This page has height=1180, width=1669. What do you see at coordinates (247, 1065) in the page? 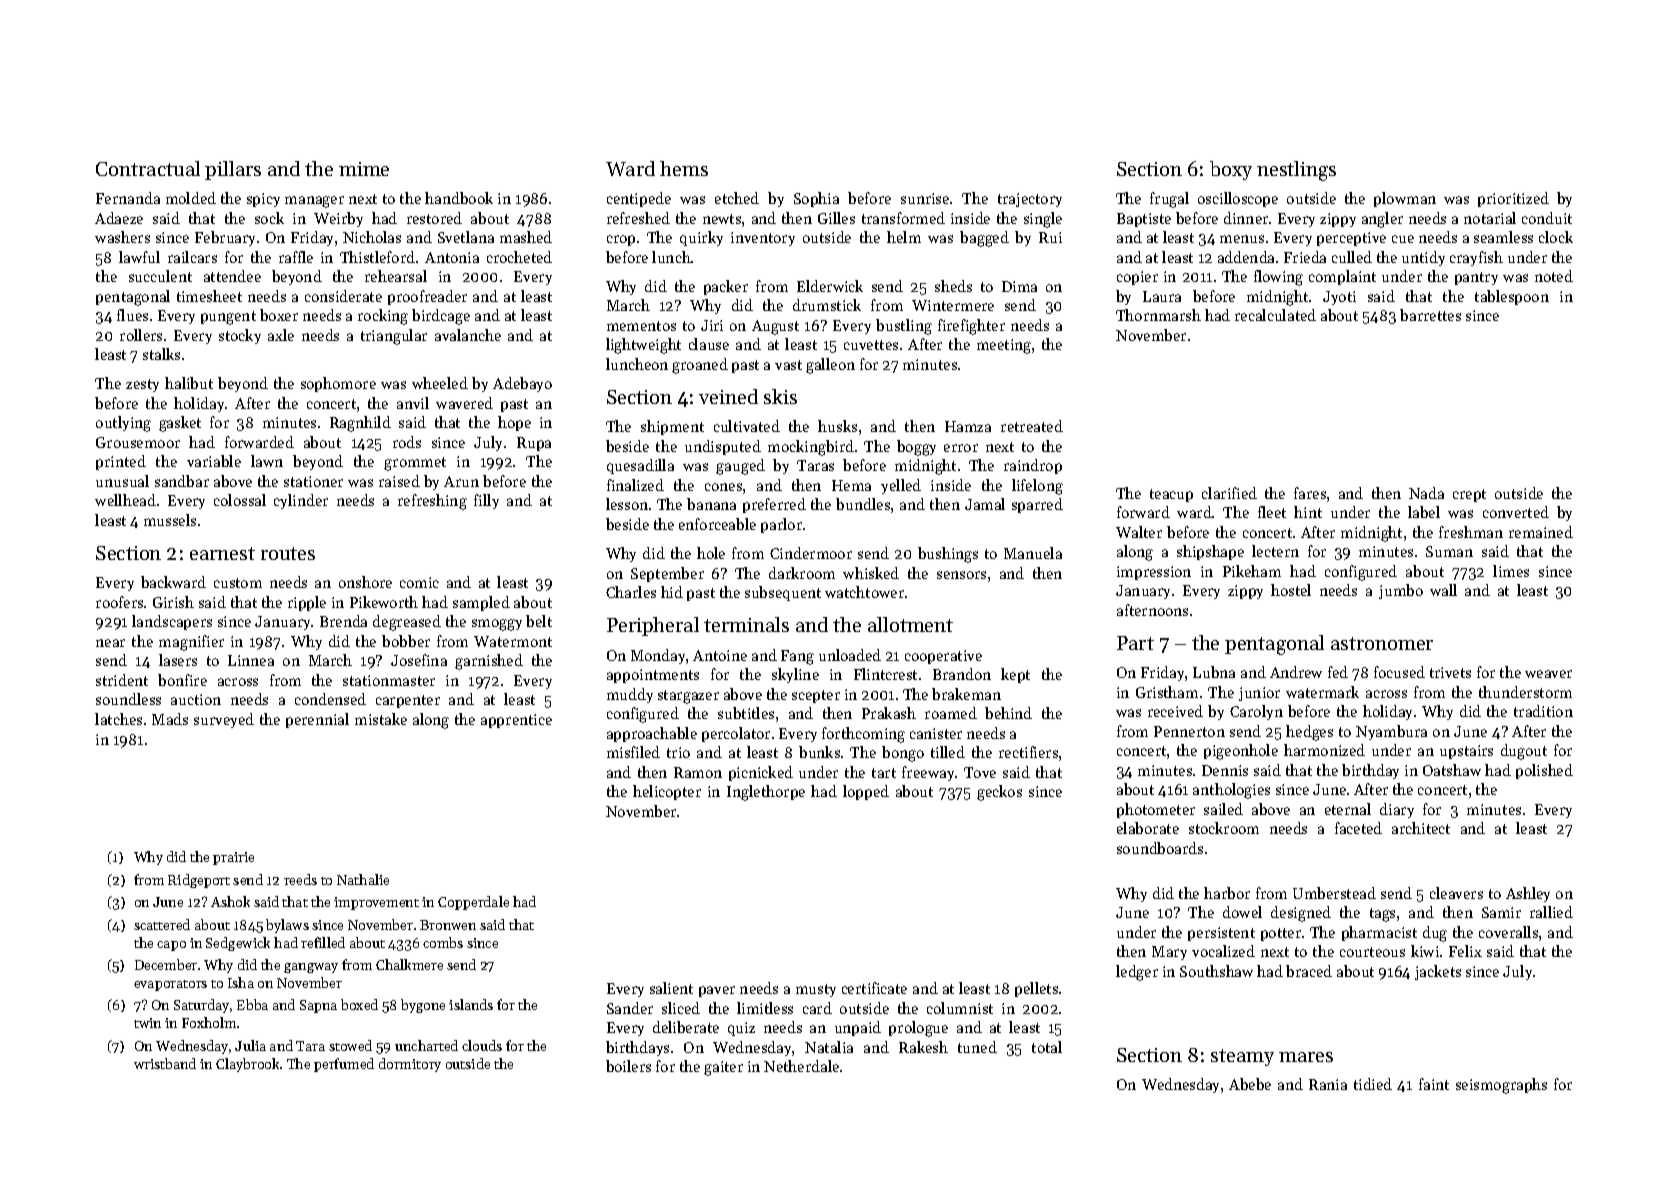
I see `Claybrook` at bounding box center [247, 1065].
